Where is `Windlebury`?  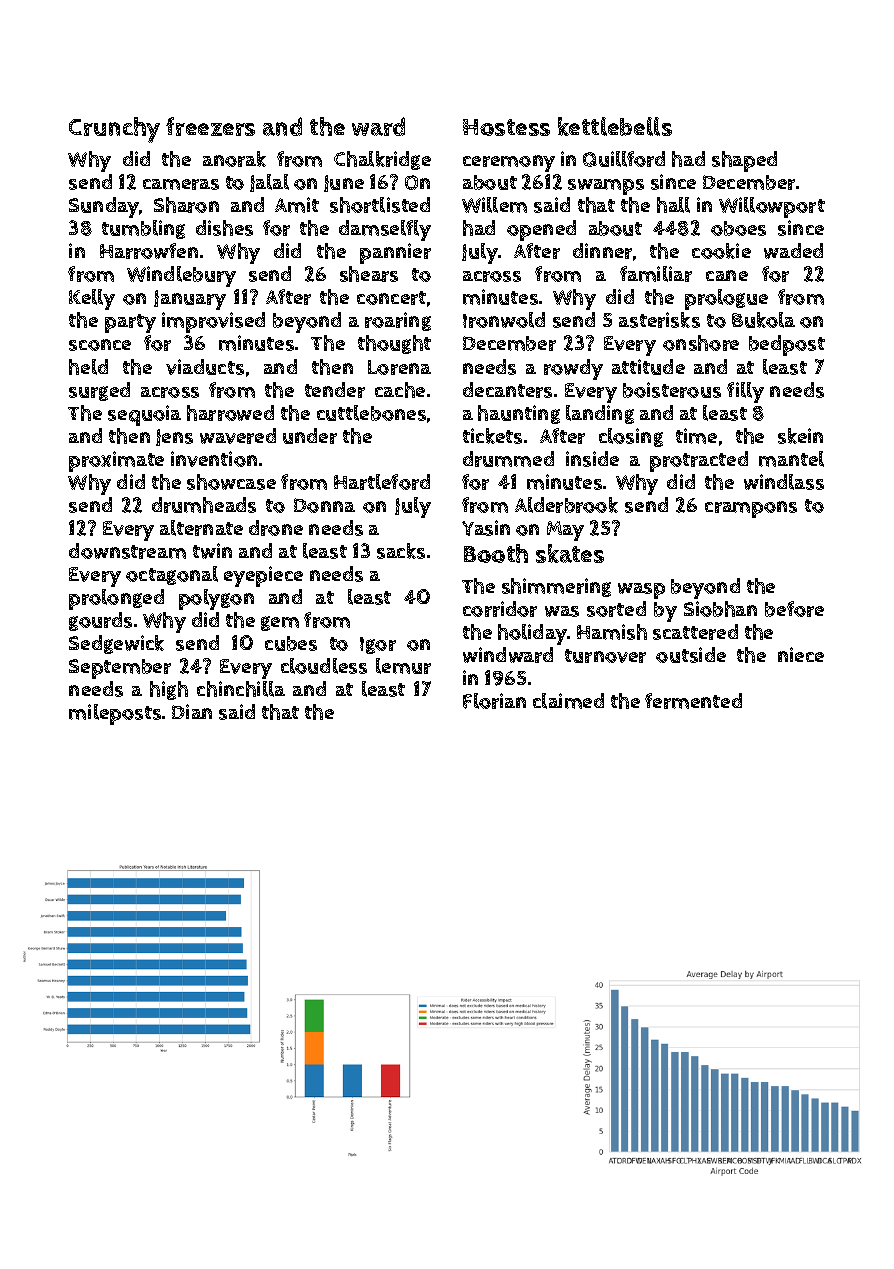
Windlebury is located at coordinates (181, 276).
